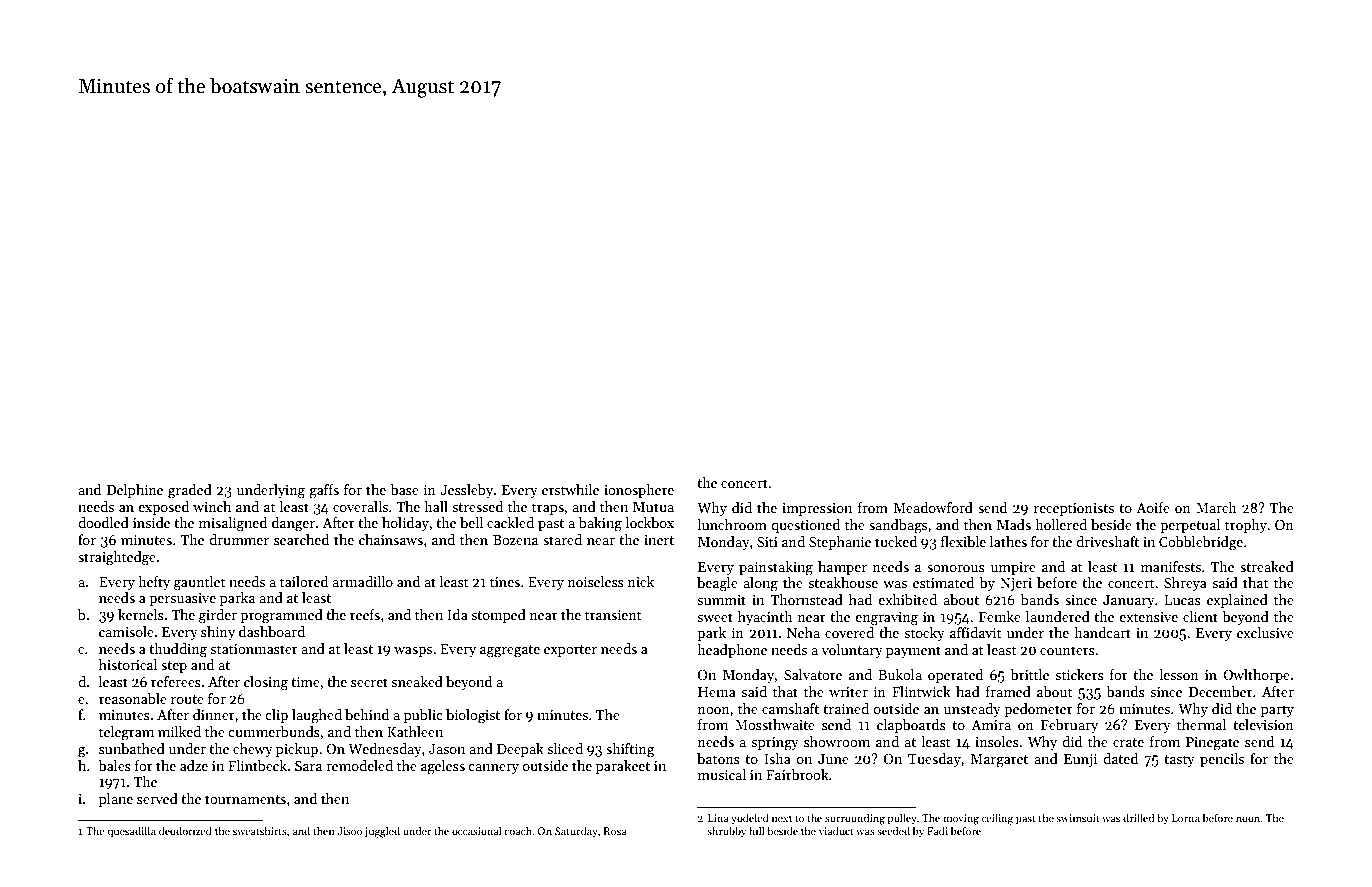 The image size is (1372, 887). What do you see at coordinates (813, 674) in the image?
I see `Salvatore` at bounding box center [813, 674].
